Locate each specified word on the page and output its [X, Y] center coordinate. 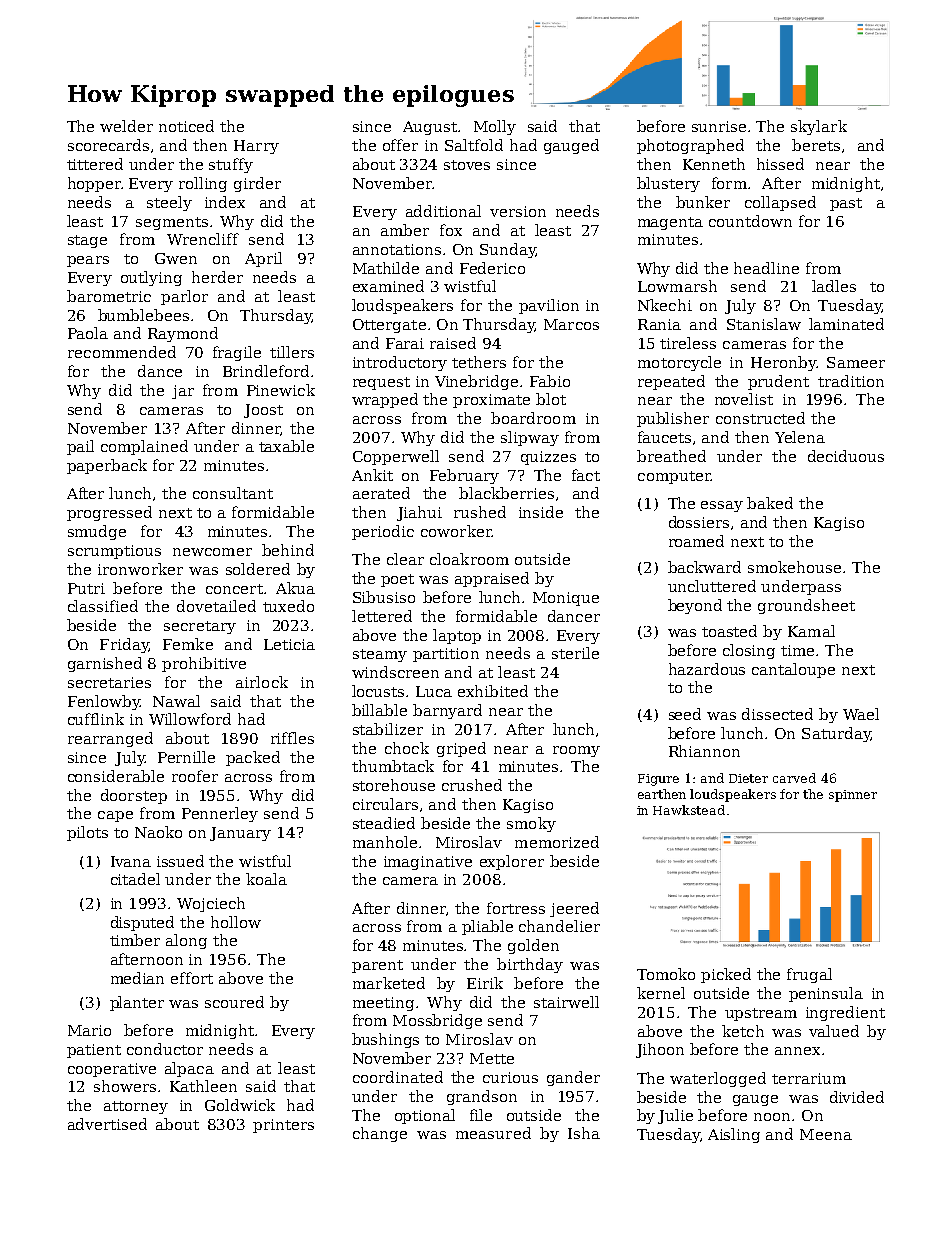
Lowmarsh [677, 286]
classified [103, 606]
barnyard [447, 711]
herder [217, 277]
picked [726, 975]
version [518, 211]
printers [283, 1126]
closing [749, 651]
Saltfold [474, 145]
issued [180, 861]
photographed [690, 146]
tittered [95, 164]
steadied [384, 823]
